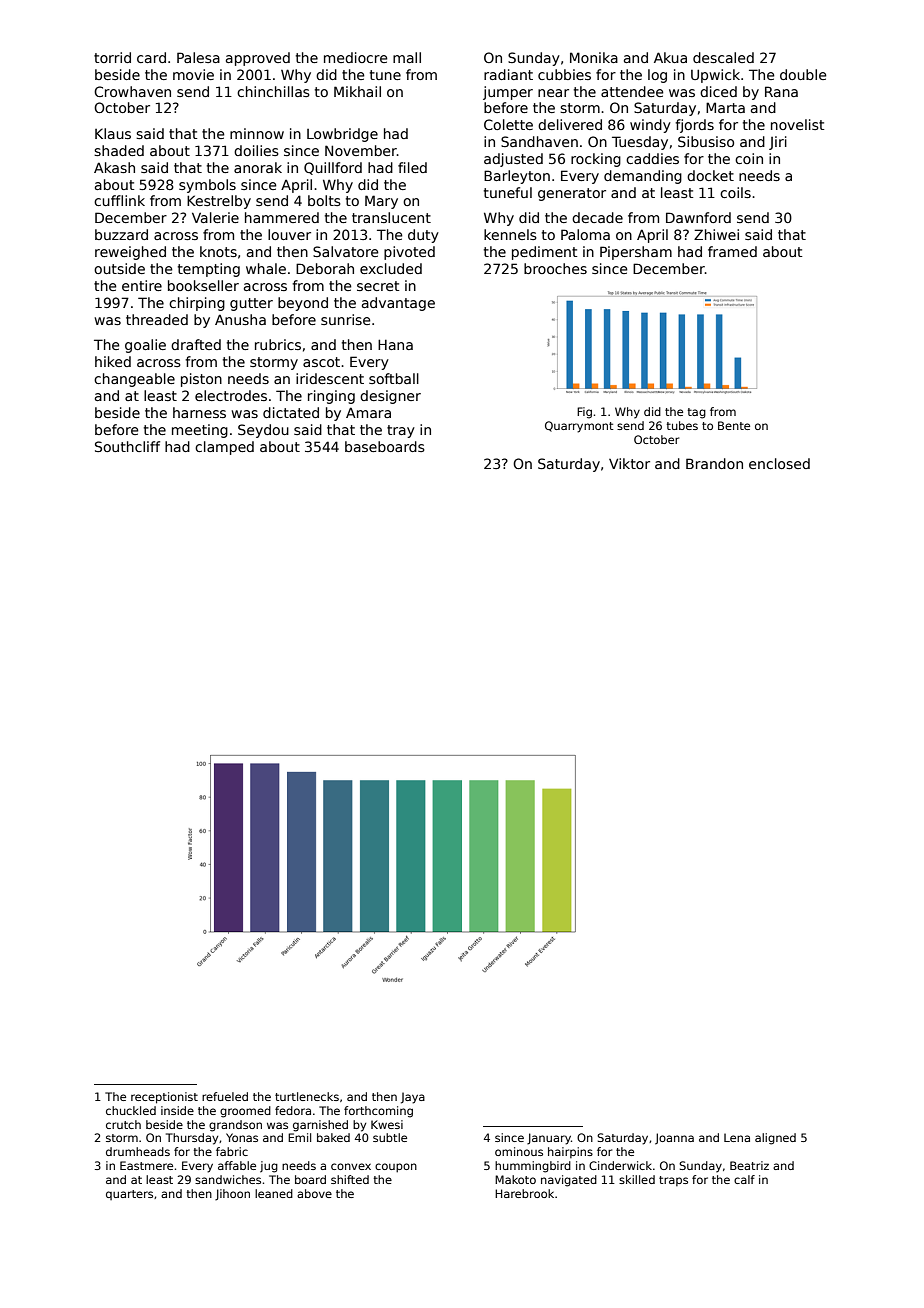 This screenshot has width=924, height=1308. Describe the element at coordinates (198, 57) in the screenshot. I see `Palesa` at that location.
